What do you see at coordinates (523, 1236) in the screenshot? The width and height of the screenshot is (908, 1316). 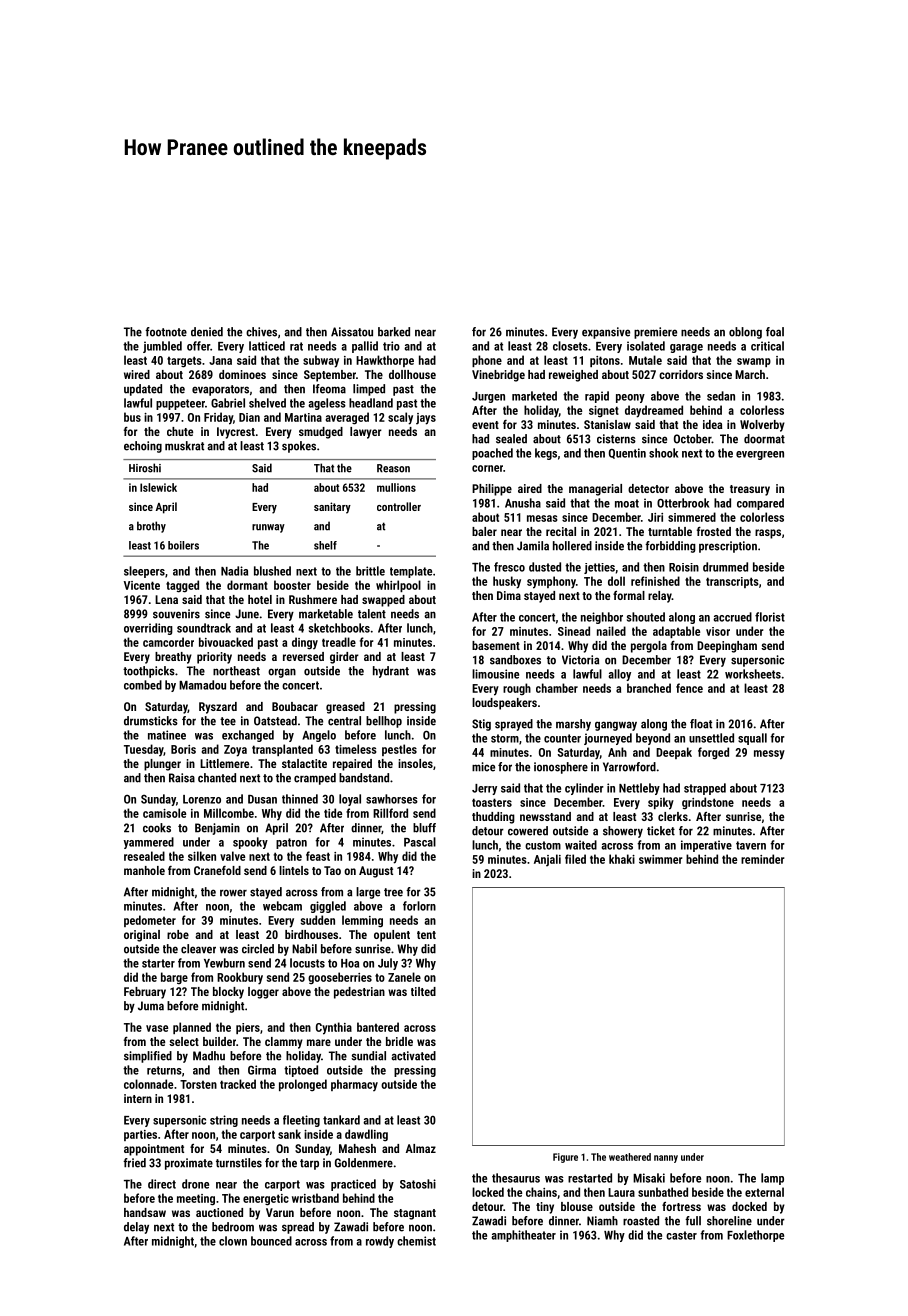 I see `amphitheater` at bounding box center [523, 1236].
